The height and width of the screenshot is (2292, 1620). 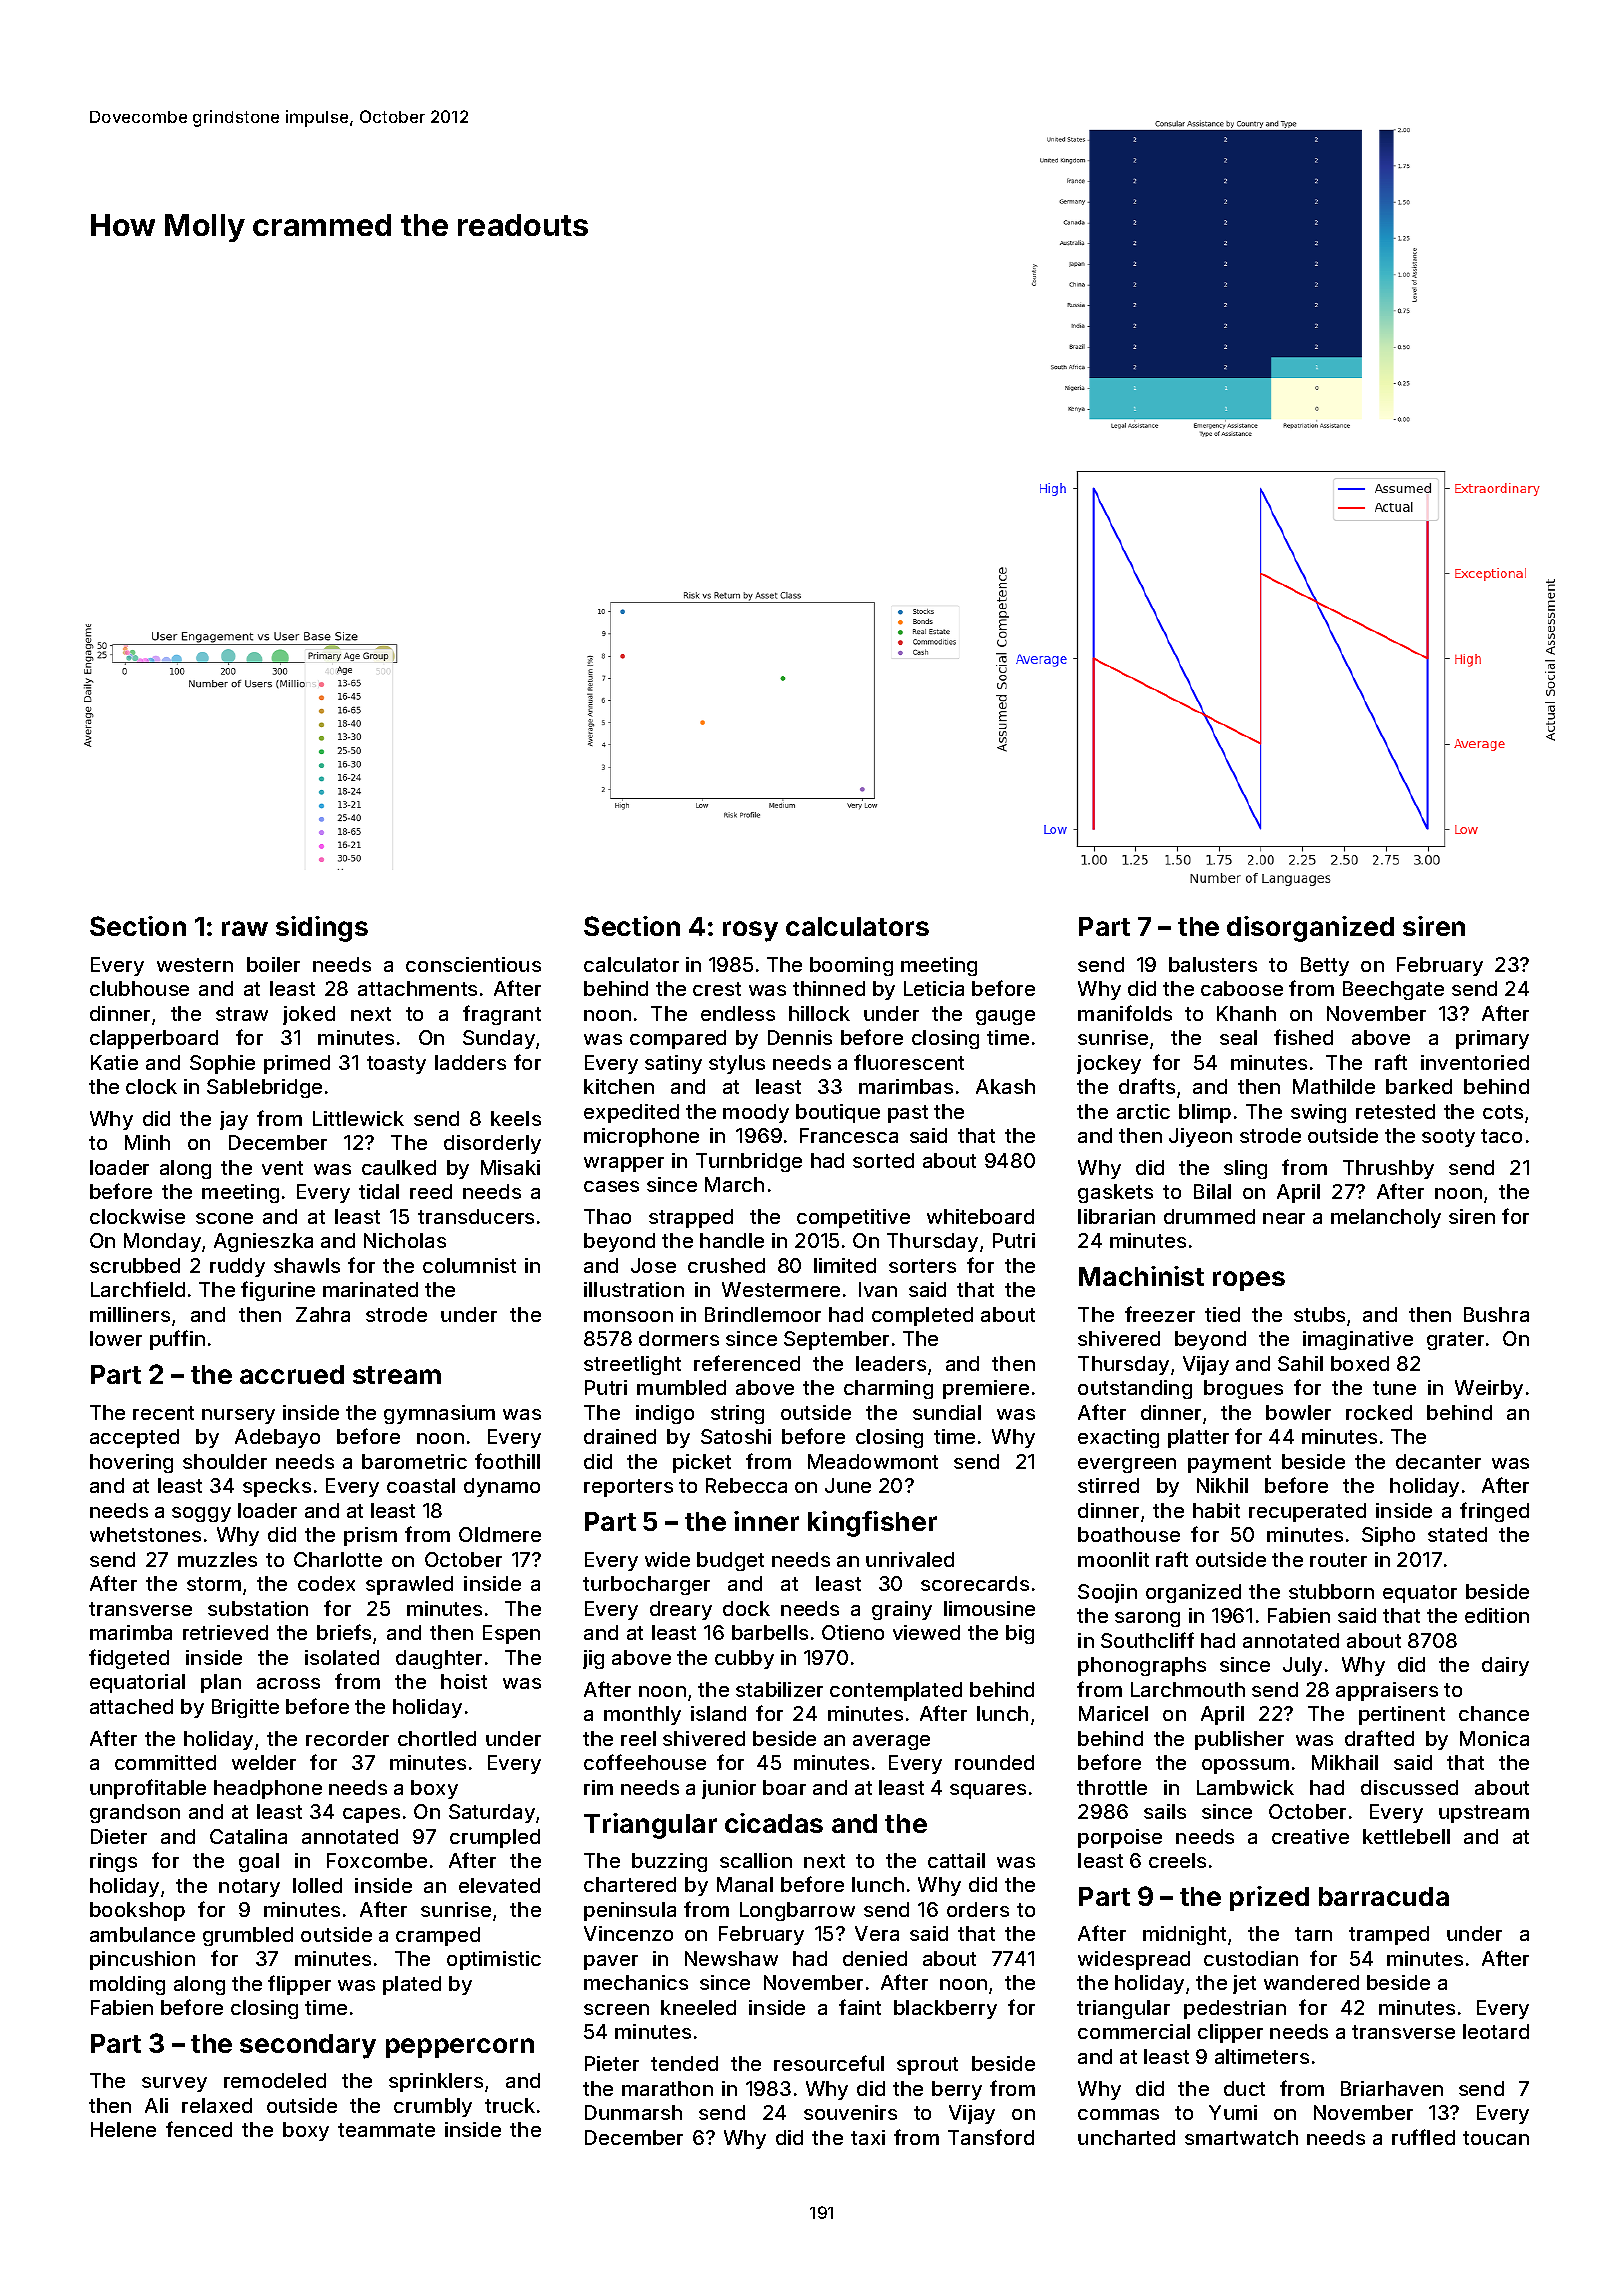 What do you see at coordinates (135, 1265) in the screenshot?
I see `scrubbed` at bounding box center [135, 1265].
